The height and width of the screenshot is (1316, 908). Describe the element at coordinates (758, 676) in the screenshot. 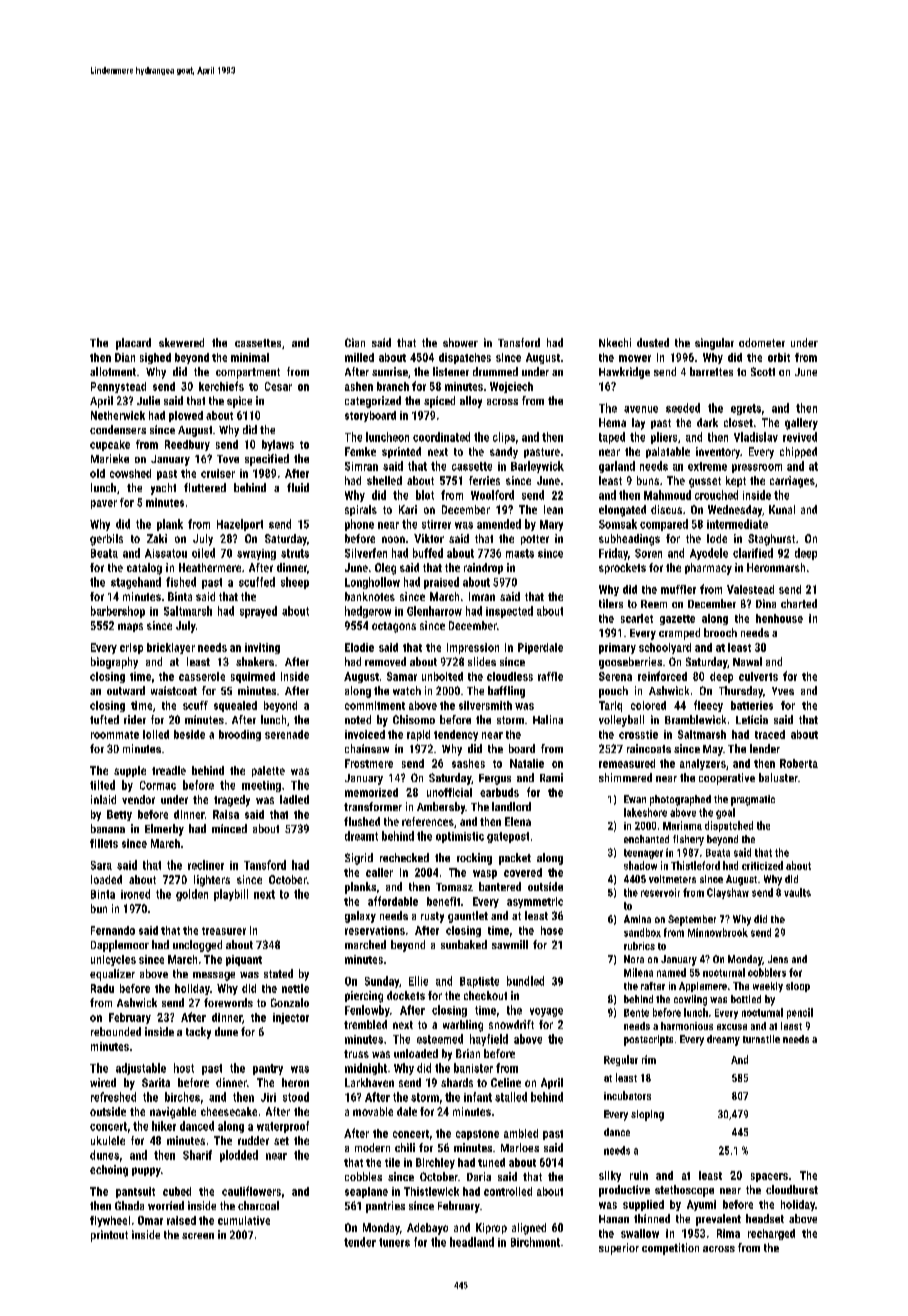

I see `culverts` at that location.
